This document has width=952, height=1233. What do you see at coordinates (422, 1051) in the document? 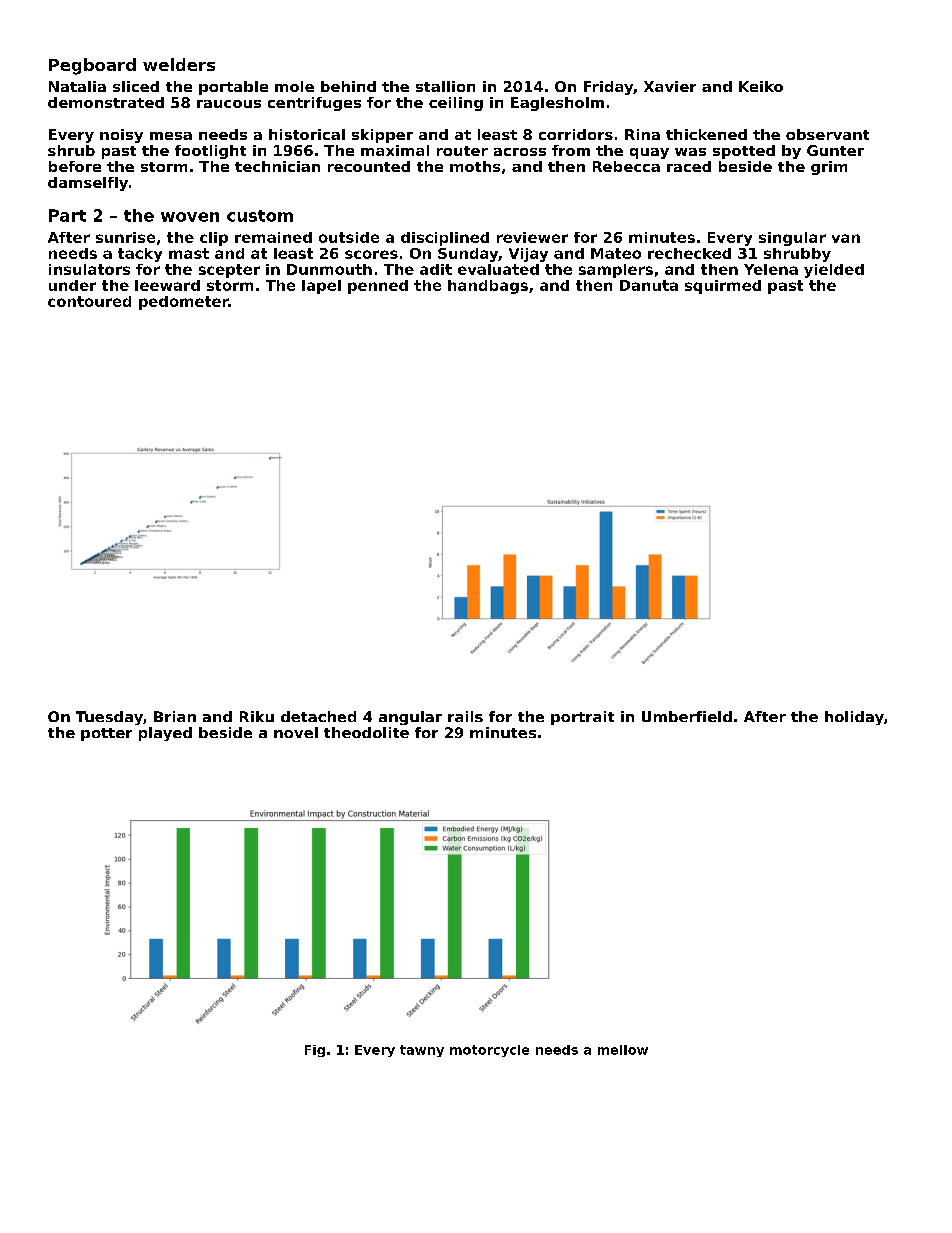
I see `tawny` at bounding box center [422, 1051].
